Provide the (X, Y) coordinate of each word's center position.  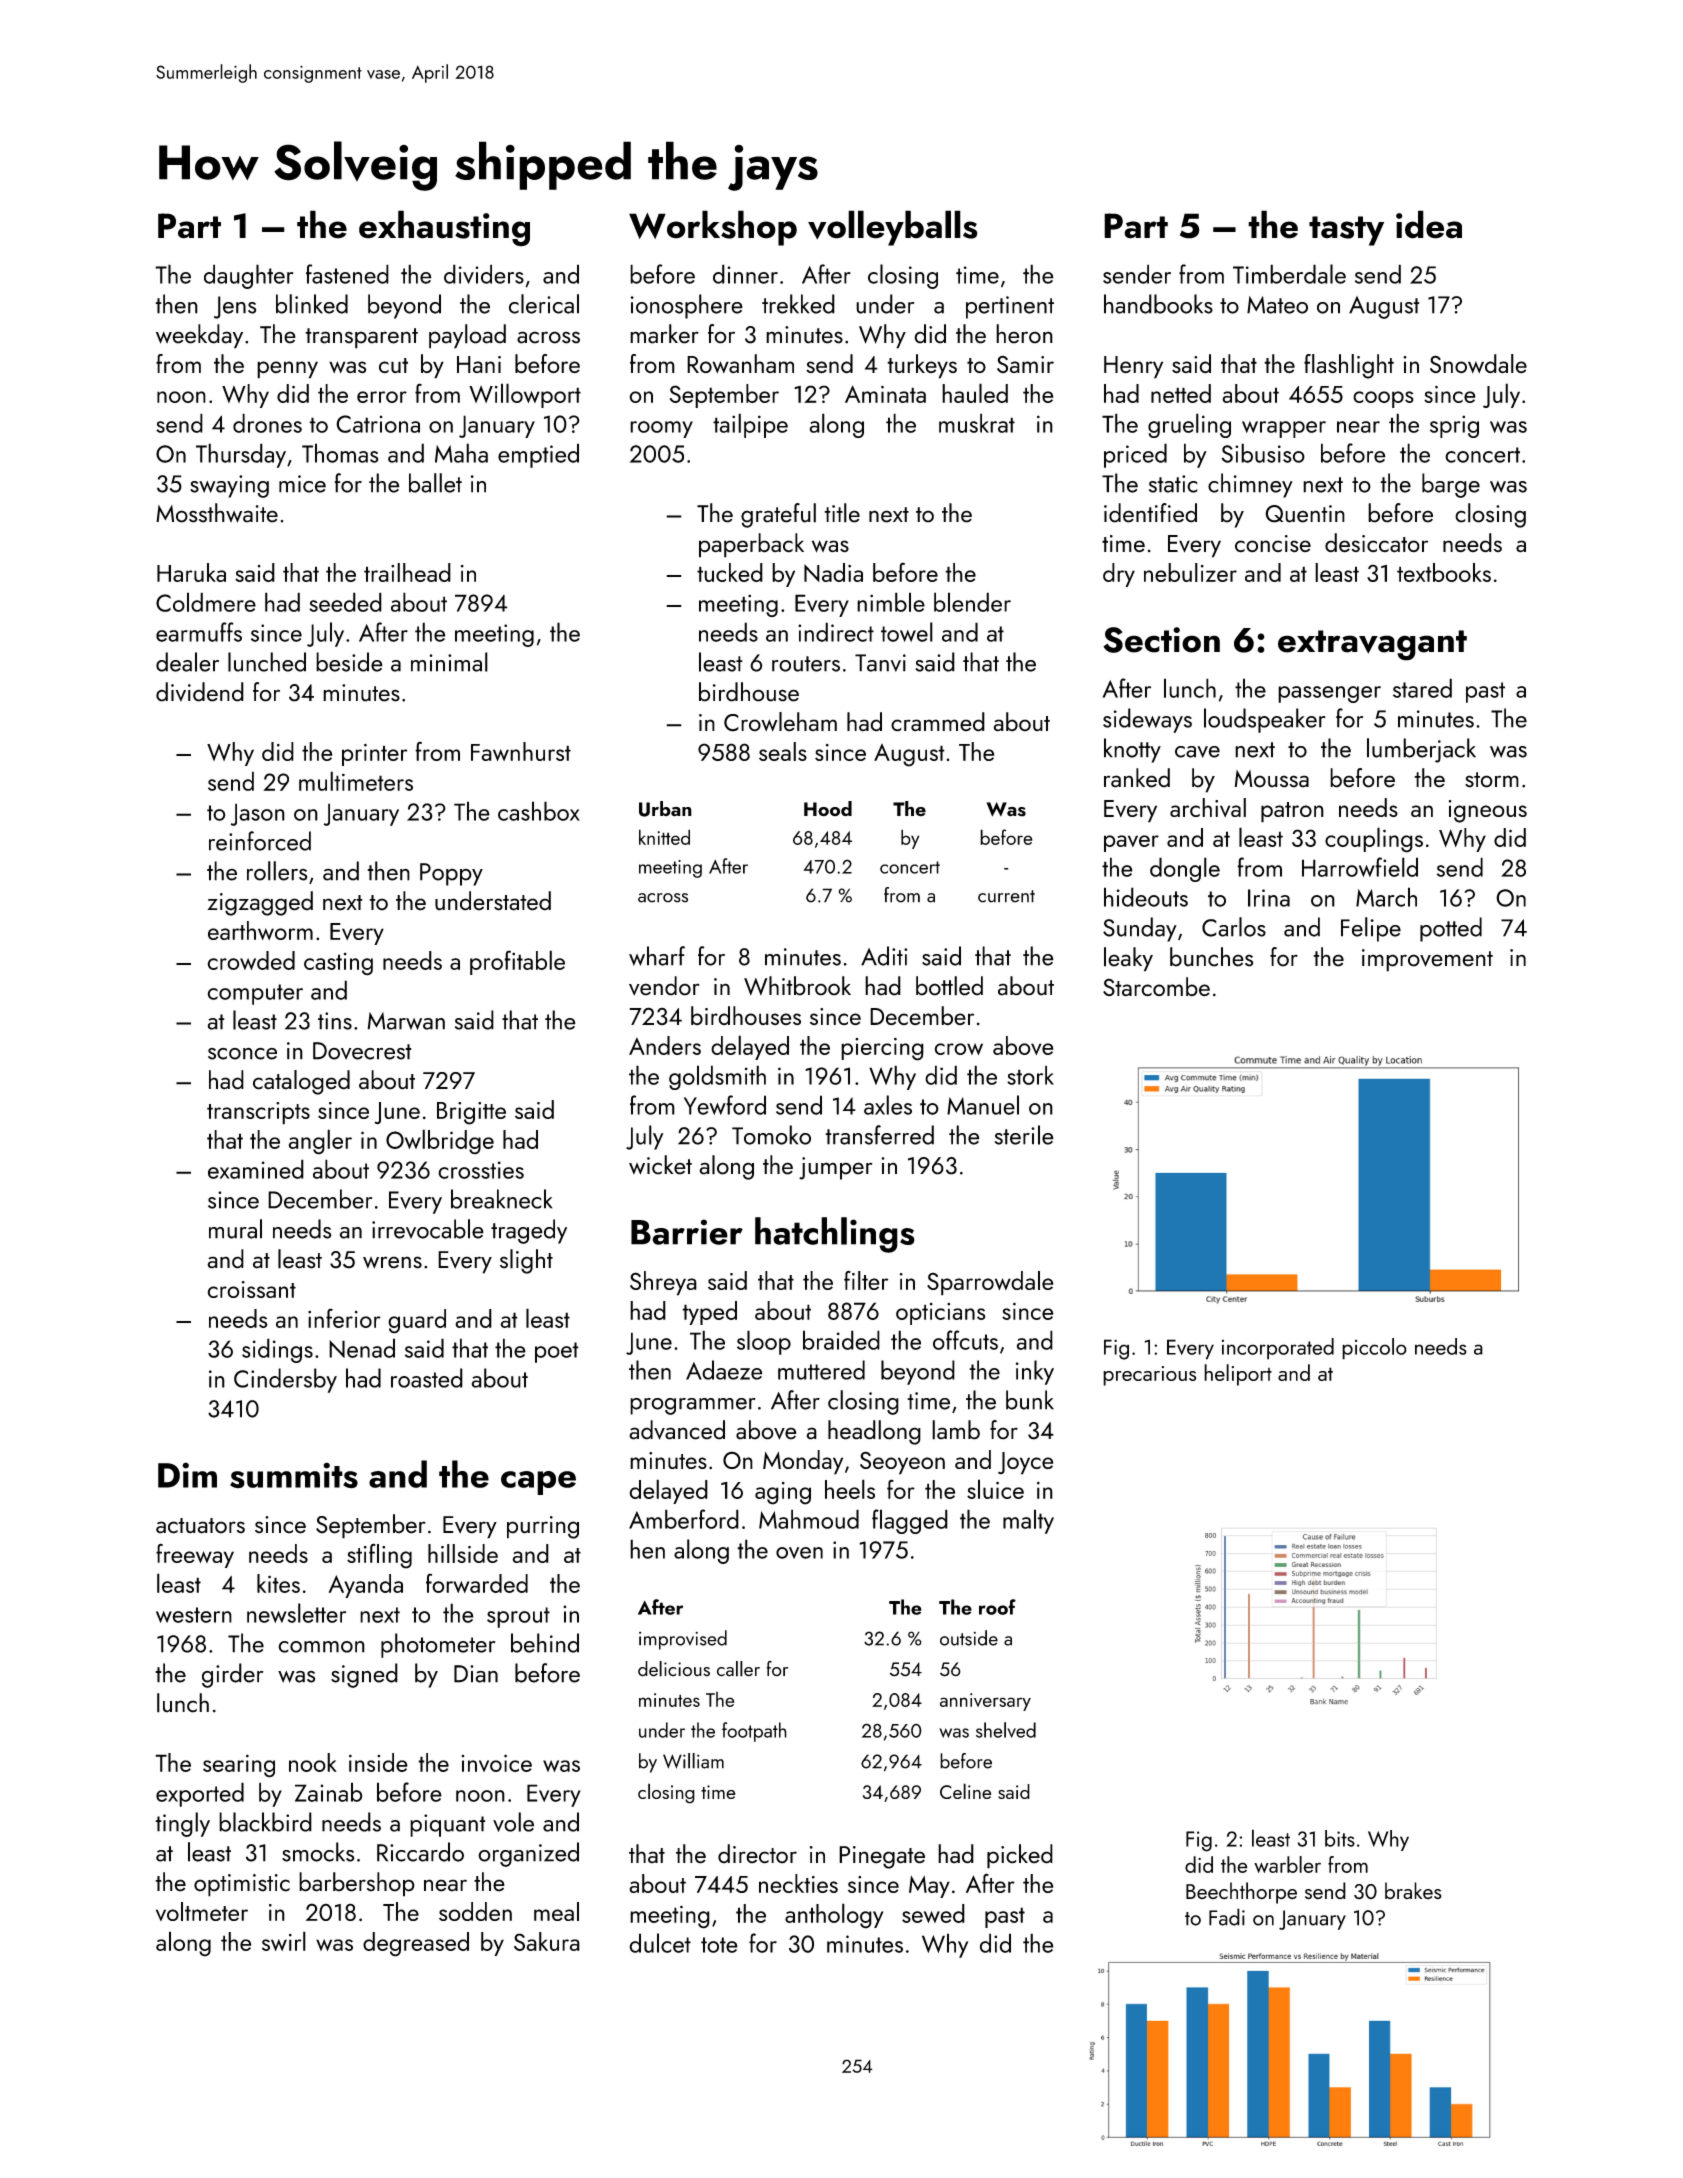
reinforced (260, 841)
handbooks (1158, 304)
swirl (284, 1941)
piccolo (1374, 1349)
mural (235, 1229)
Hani (479, 364)
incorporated (1278, 1349)
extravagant (1372, 645)
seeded (345, 602)
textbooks (1444, 572)
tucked (730, 572)
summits (294, 1475)
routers (806, 664)
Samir (1025, 364)
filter (866, 1280)
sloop (764, 1342)
